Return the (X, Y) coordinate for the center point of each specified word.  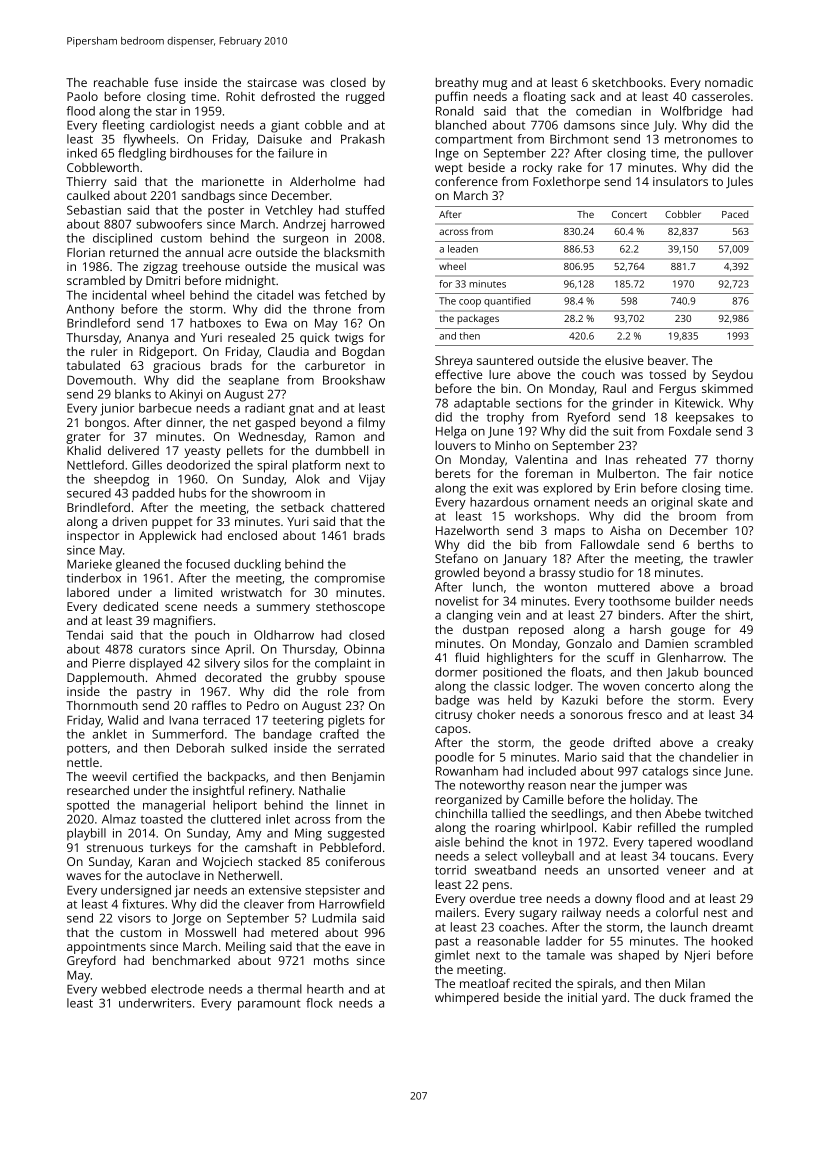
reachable (121, 82)
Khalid (84, 450)
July (663, 126)
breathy (457, 83)
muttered (624, 587)
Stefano (456, 558)
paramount (269, 1005)
